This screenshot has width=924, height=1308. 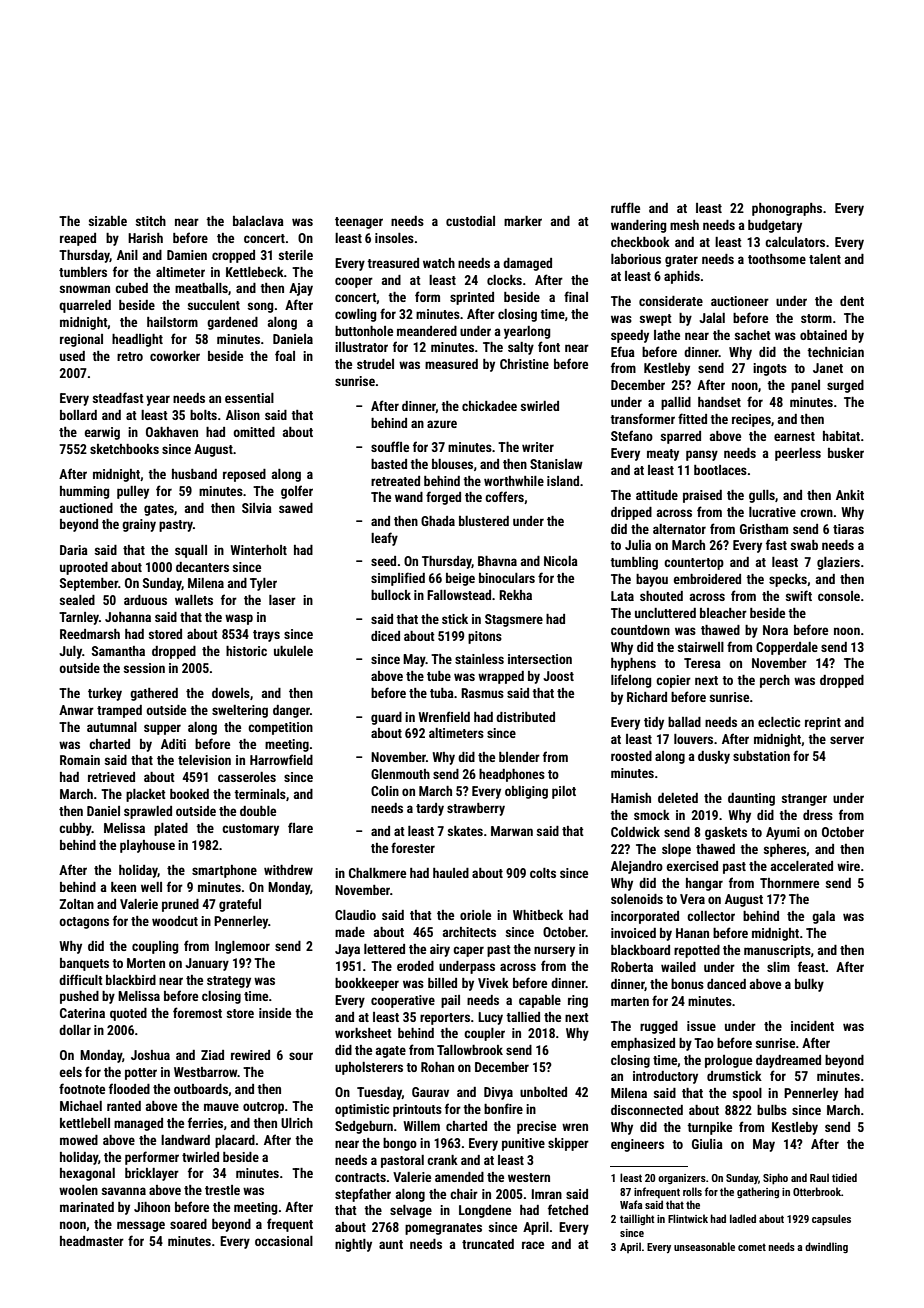 What do you see at coordinates (185, 1140) in the screenshot?
I see `landward` at bounding box center [185, 1140].
